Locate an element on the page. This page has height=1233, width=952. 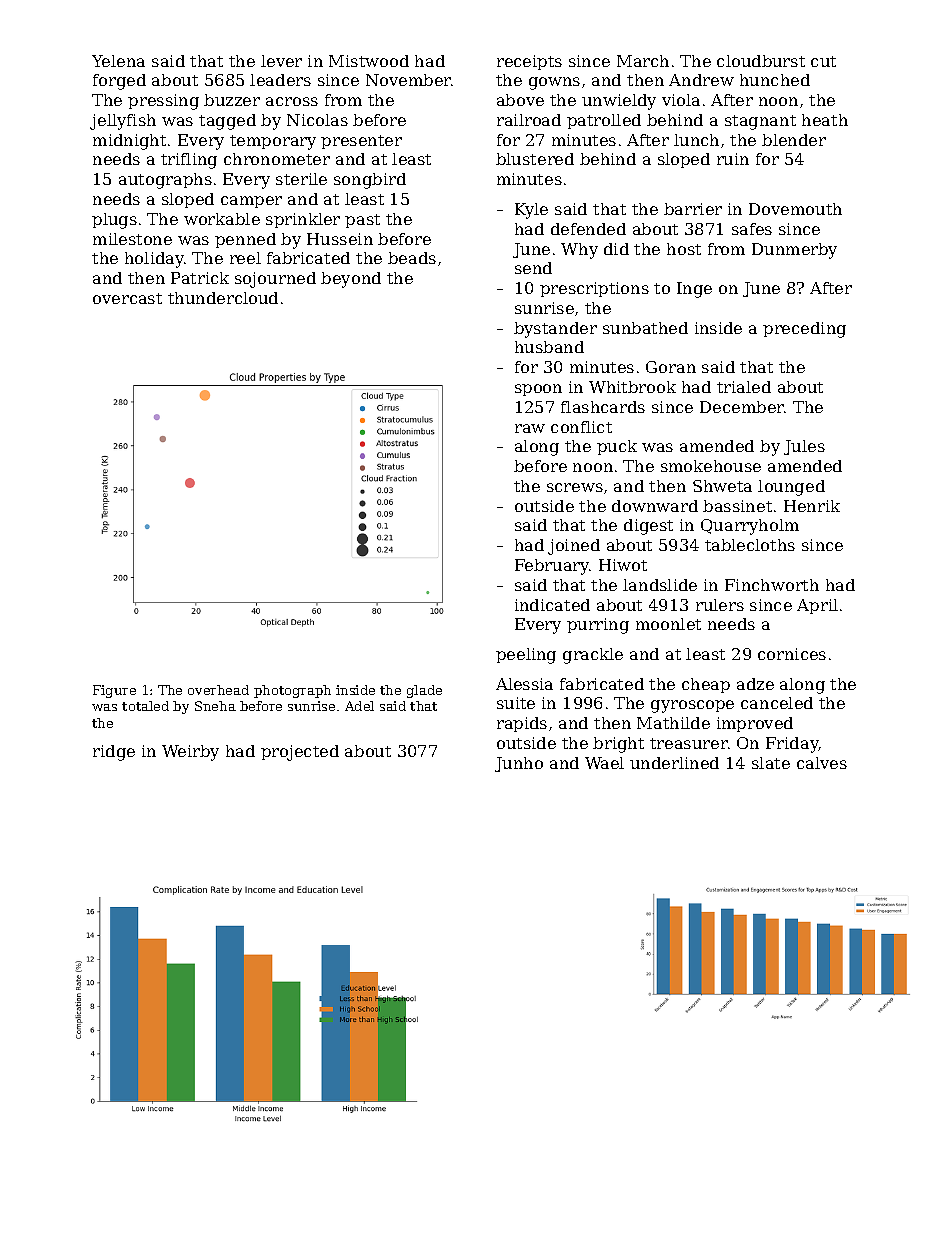
raw is located at coordinates (530, 428).
